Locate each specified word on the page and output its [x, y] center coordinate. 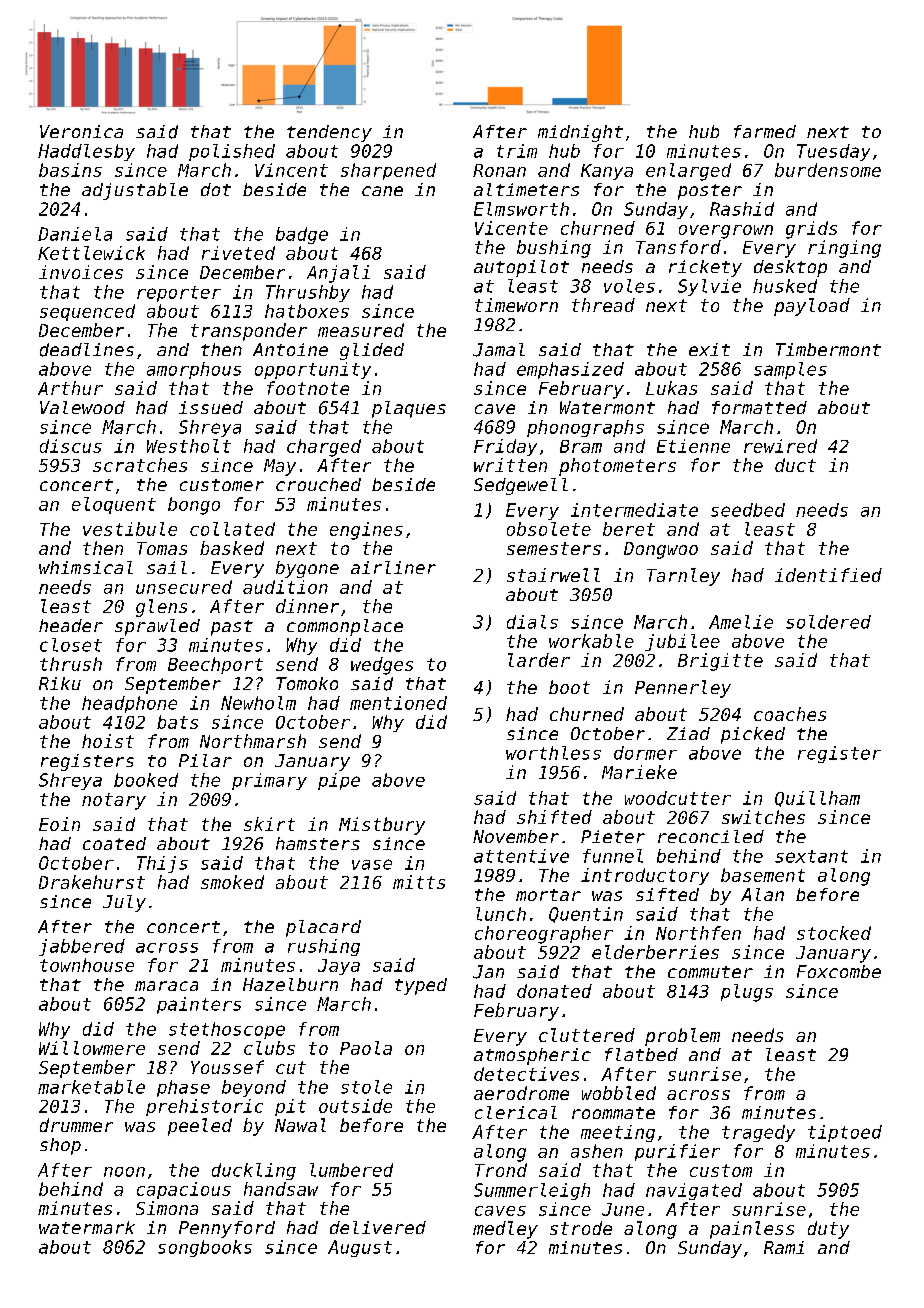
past [232, 628]
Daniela [75, 234]
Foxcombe [839, 971]
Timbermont [828, 349]
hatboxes [307, 311]
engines [366, 531]
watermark [87, 1227]
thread [603, 305]
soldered [828, 622]
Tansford [678, 247]
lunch [501, 914]
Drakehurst [92, 882]
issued [211, 407]
